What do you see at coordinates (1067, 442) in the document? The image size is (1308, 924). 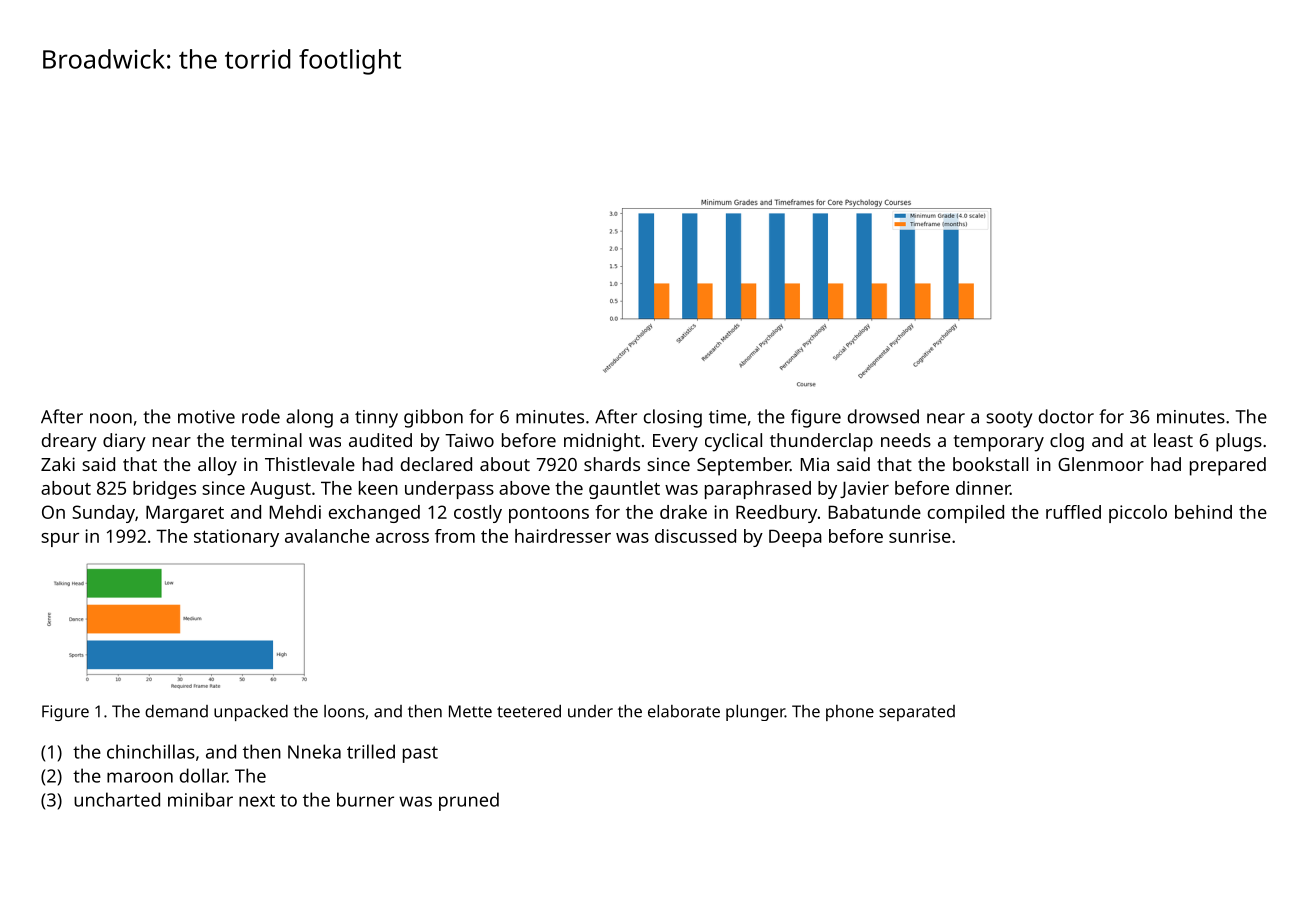 I see `clog` at bounding box center [1067, 442].
